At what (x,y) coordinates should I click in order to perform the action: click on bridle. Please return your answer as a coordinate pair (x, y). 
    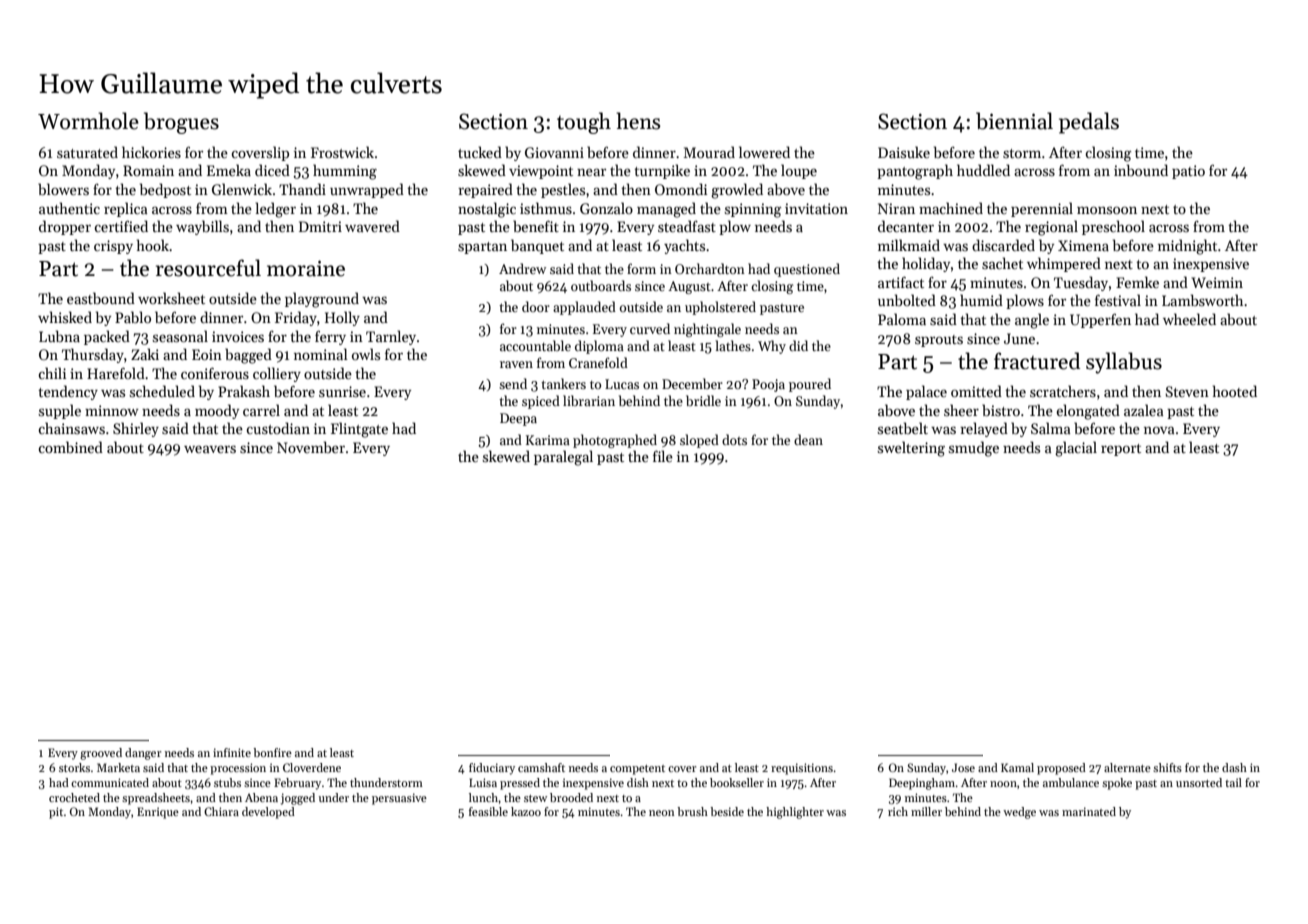
    Looking at the image, I should click on (703, 400).
